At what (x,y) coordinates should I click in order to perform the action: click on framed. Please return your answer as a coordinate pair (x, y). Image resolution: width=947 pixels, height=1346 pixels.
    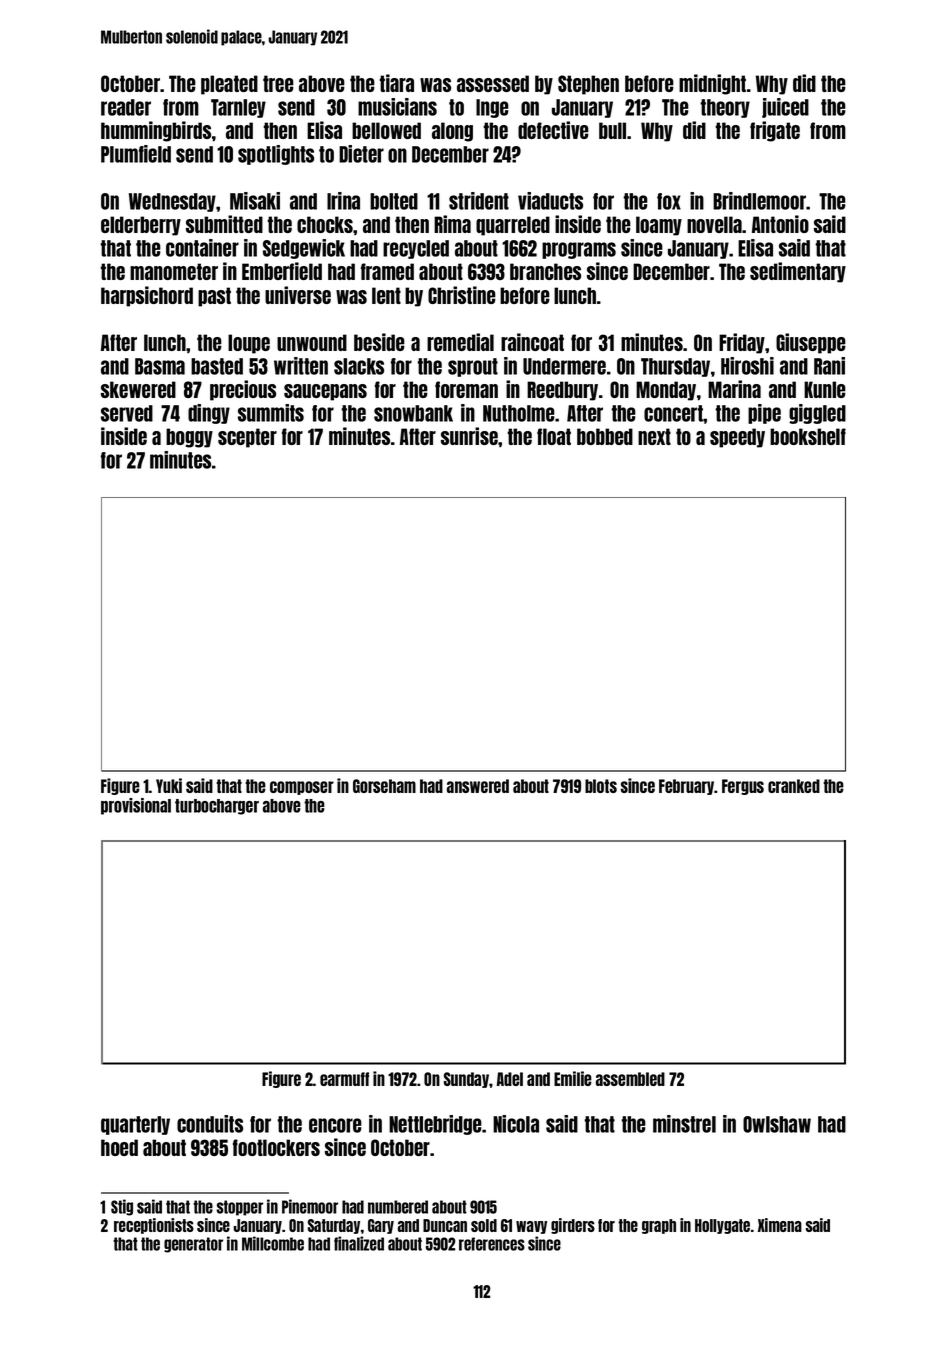
    Looking at the image, I should click on (387, 271).
